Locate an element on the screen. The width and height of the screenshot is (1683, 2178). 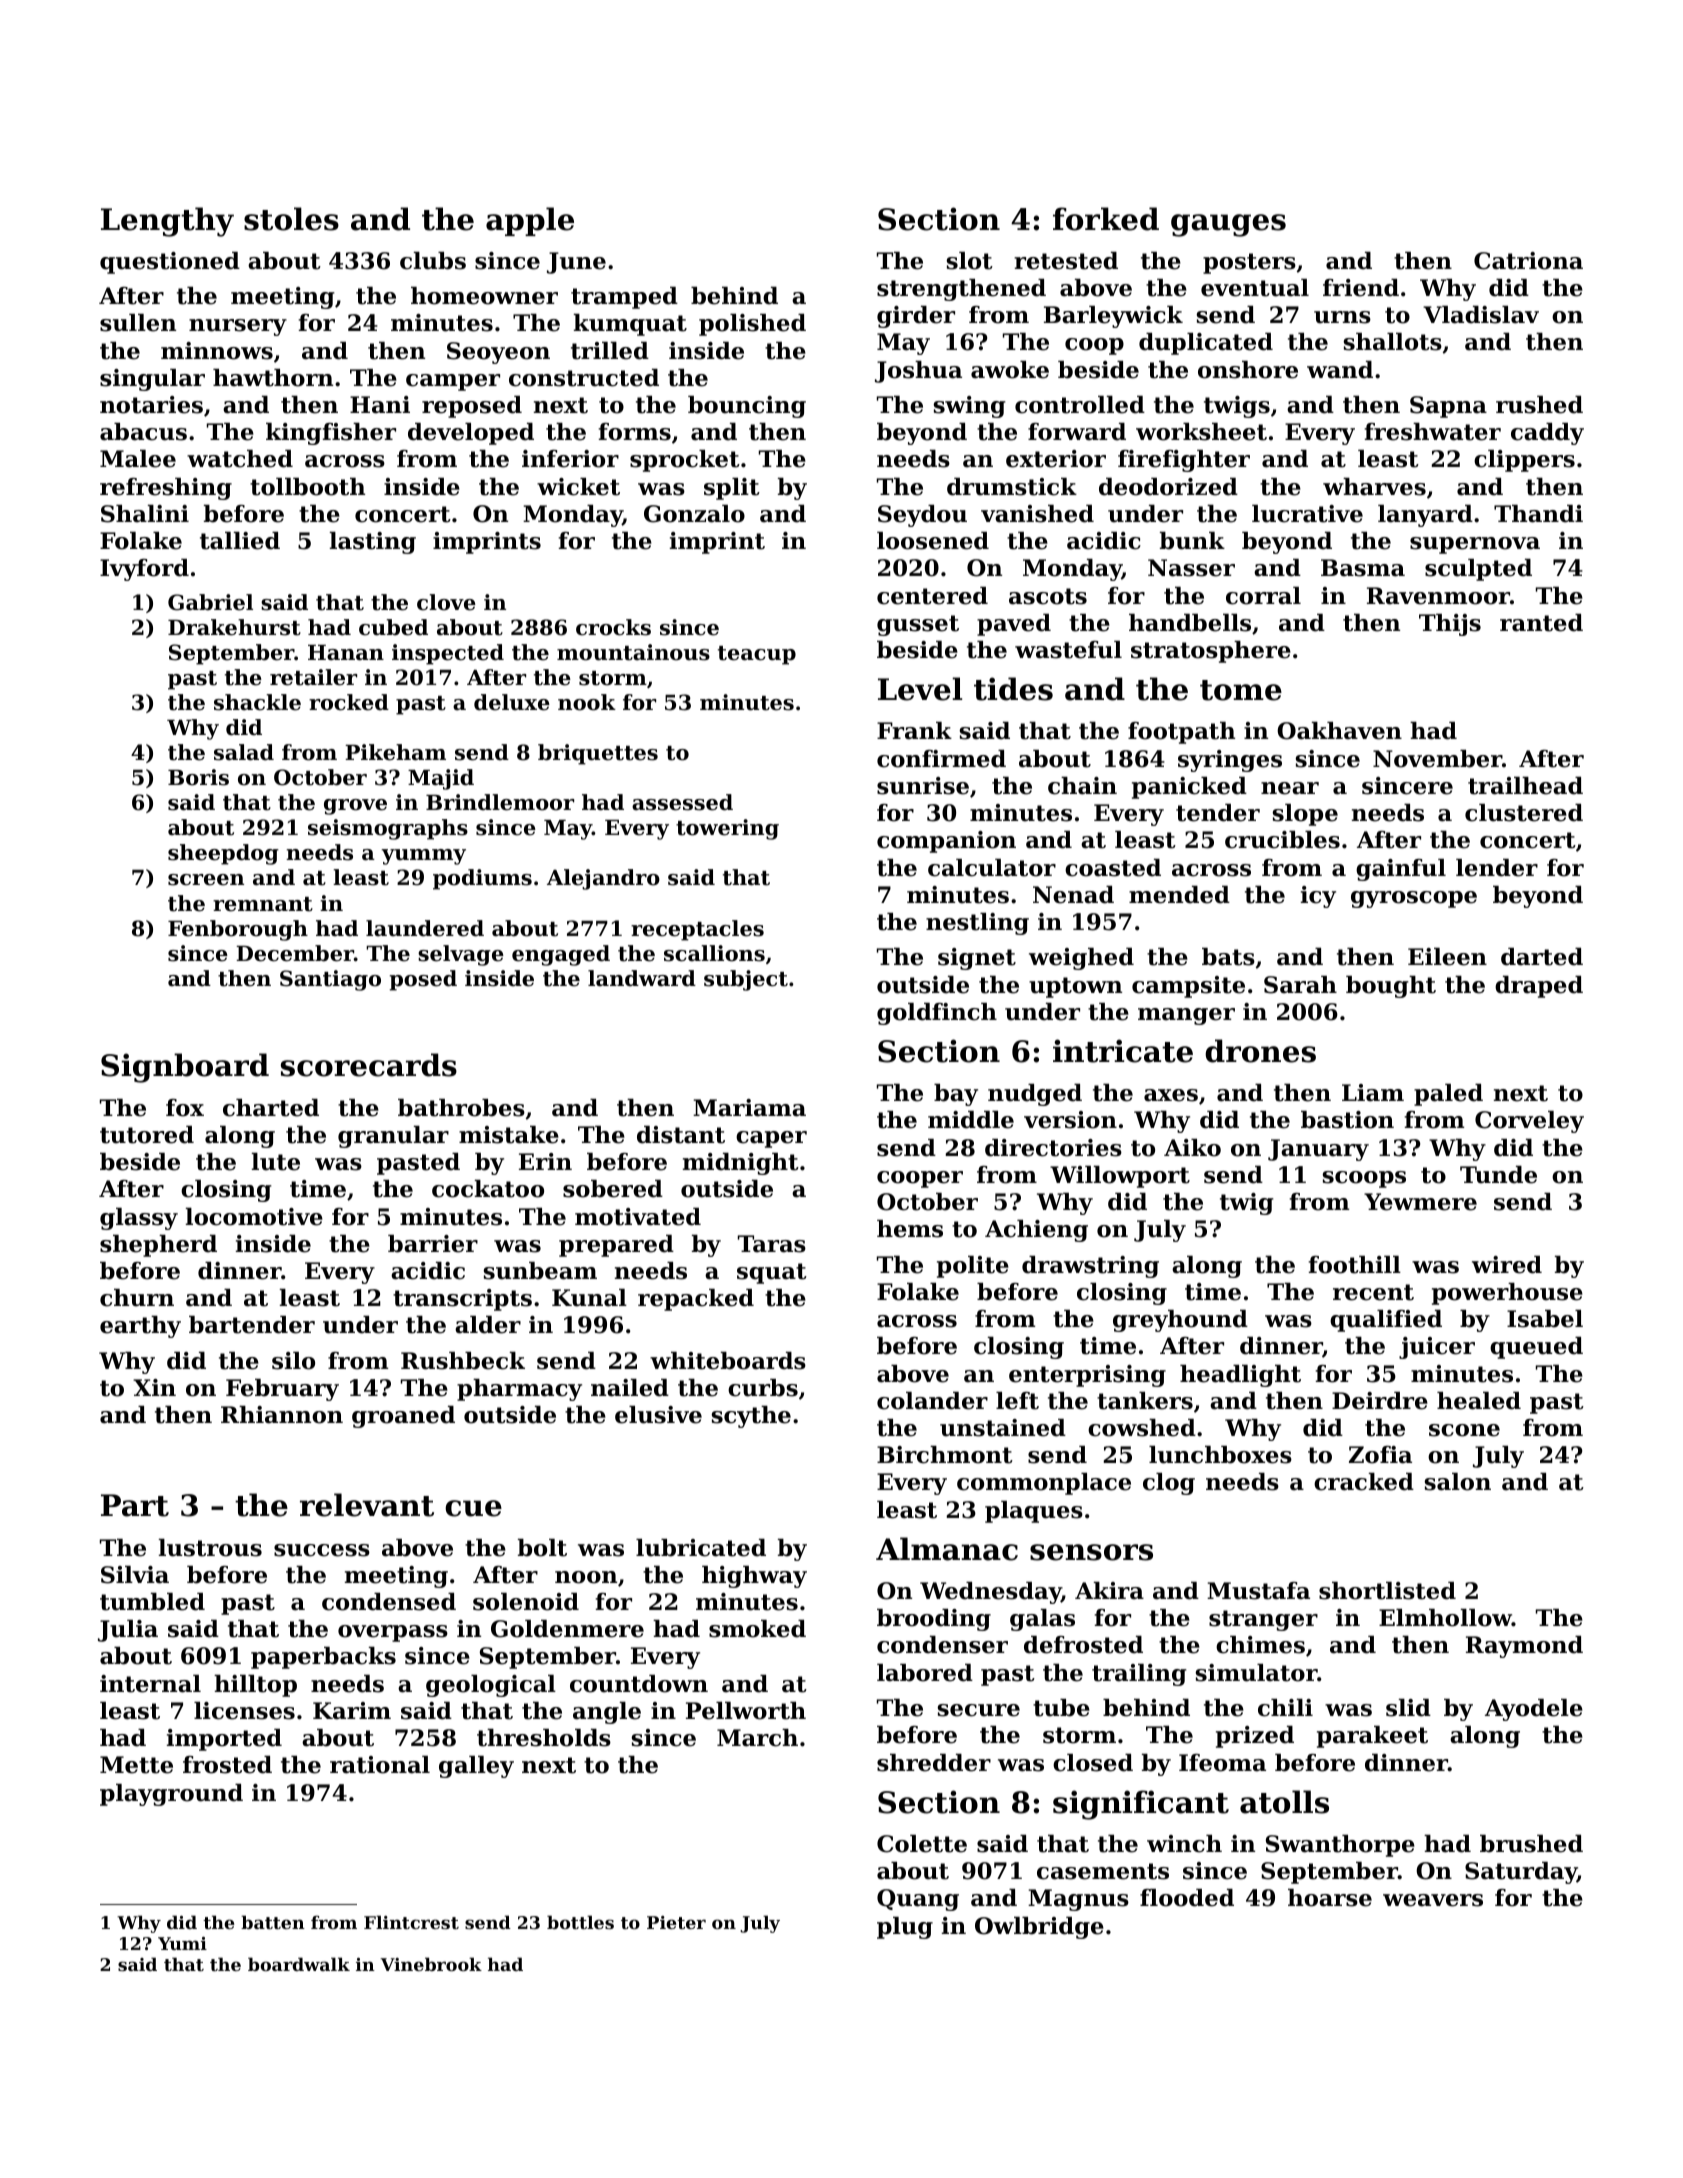
cue is located at coordinates (473, 1508).
